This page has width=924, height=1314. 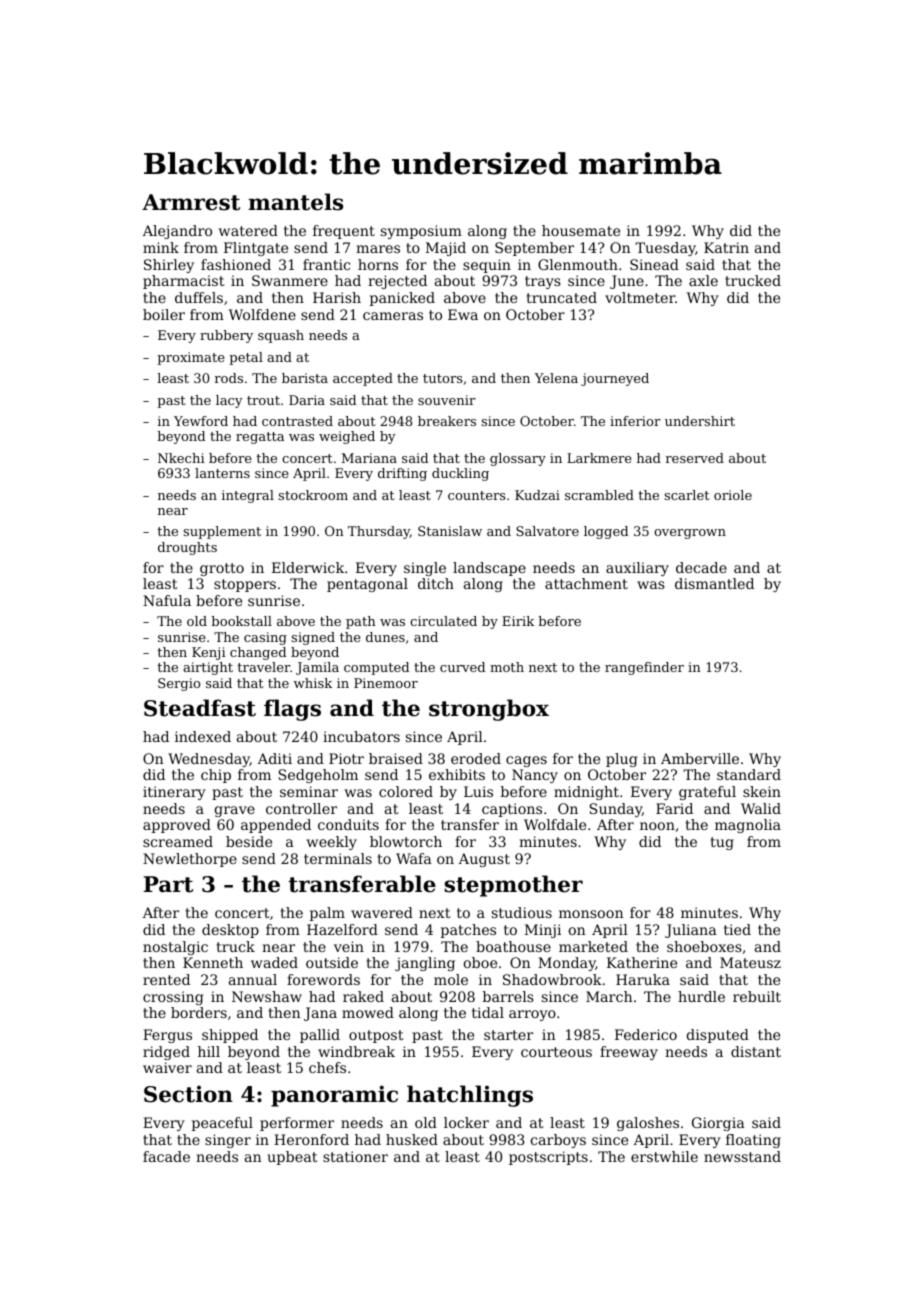 What do you see at coordinates (556, 378) in the page?
I see `Yelena` at bounding box center [556, 378].
